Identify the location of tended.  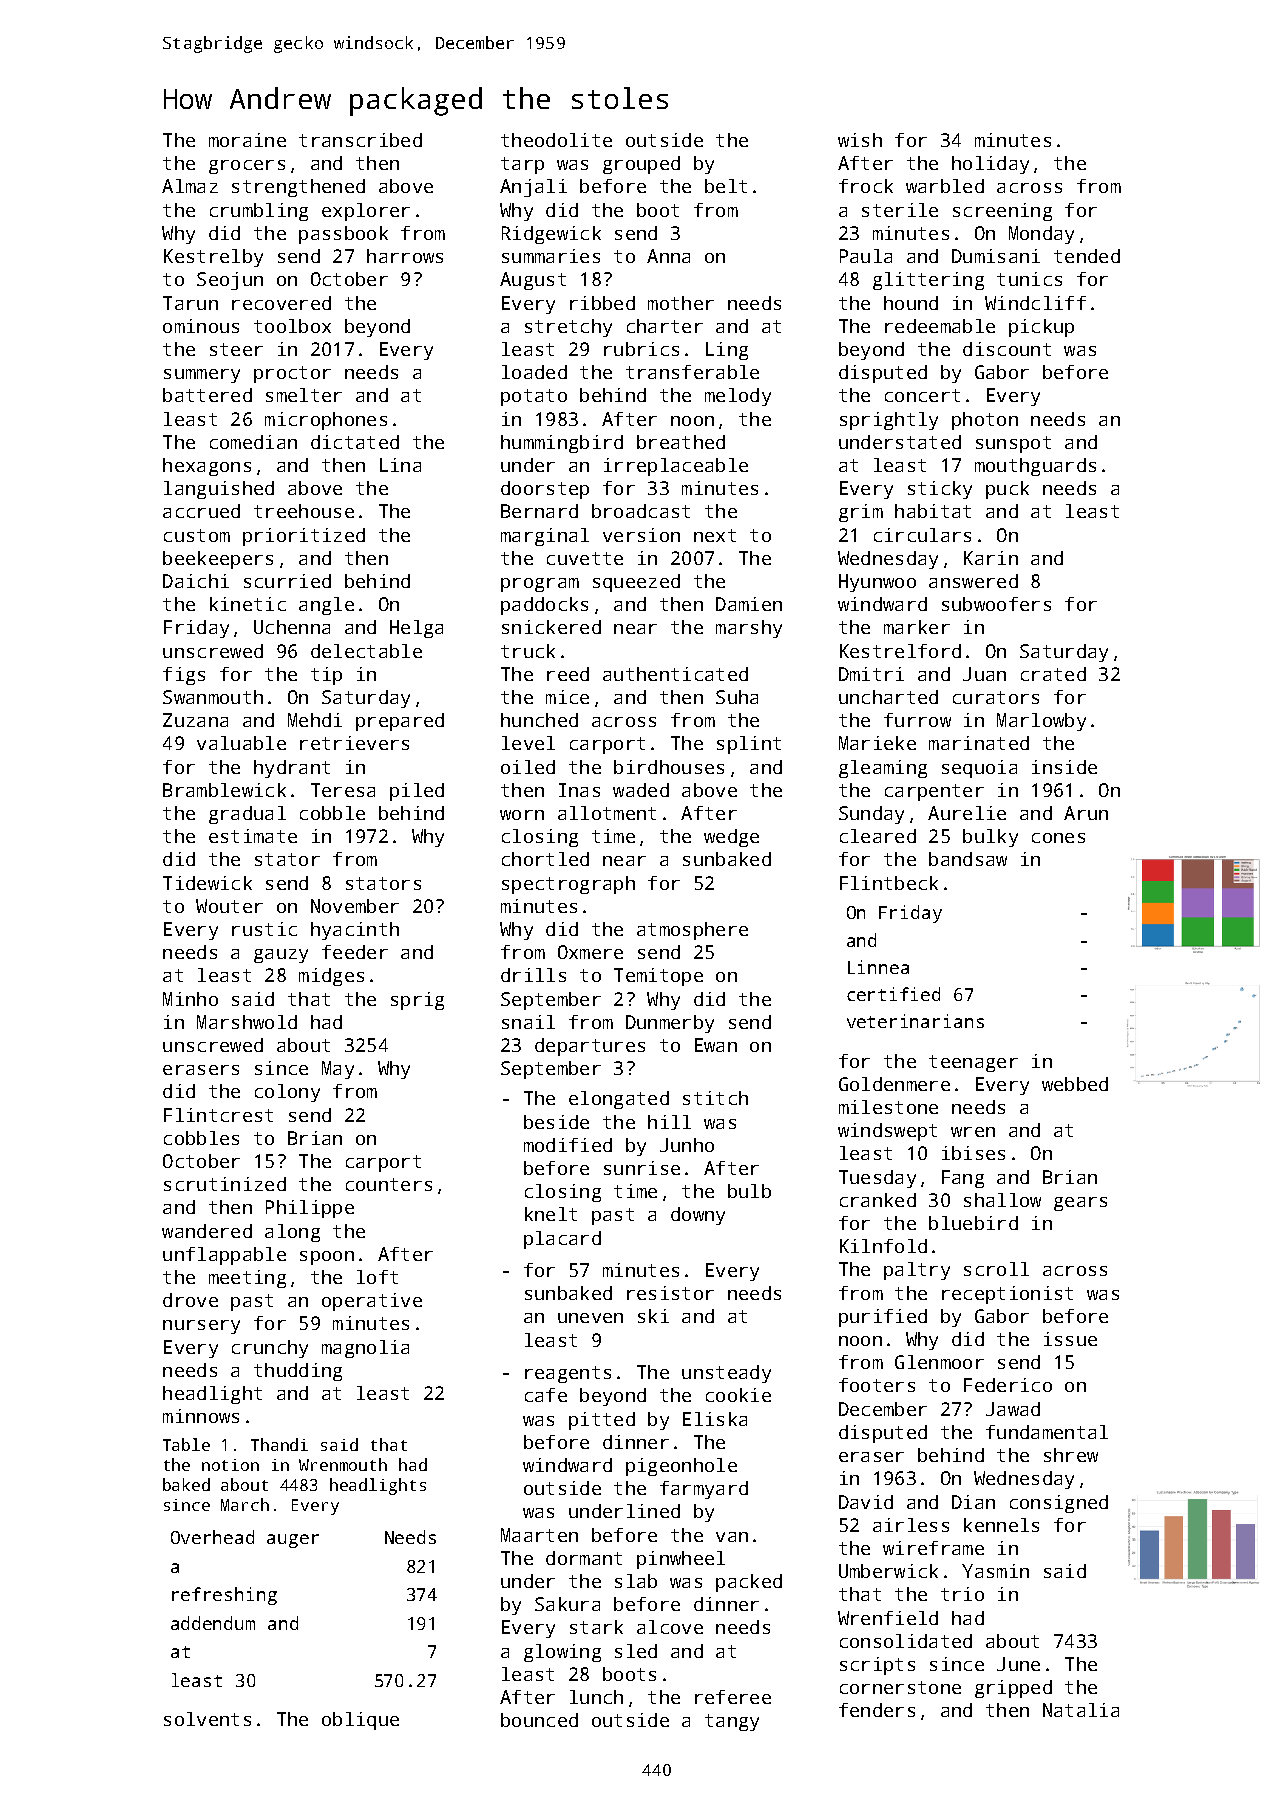
(1087, 256).
